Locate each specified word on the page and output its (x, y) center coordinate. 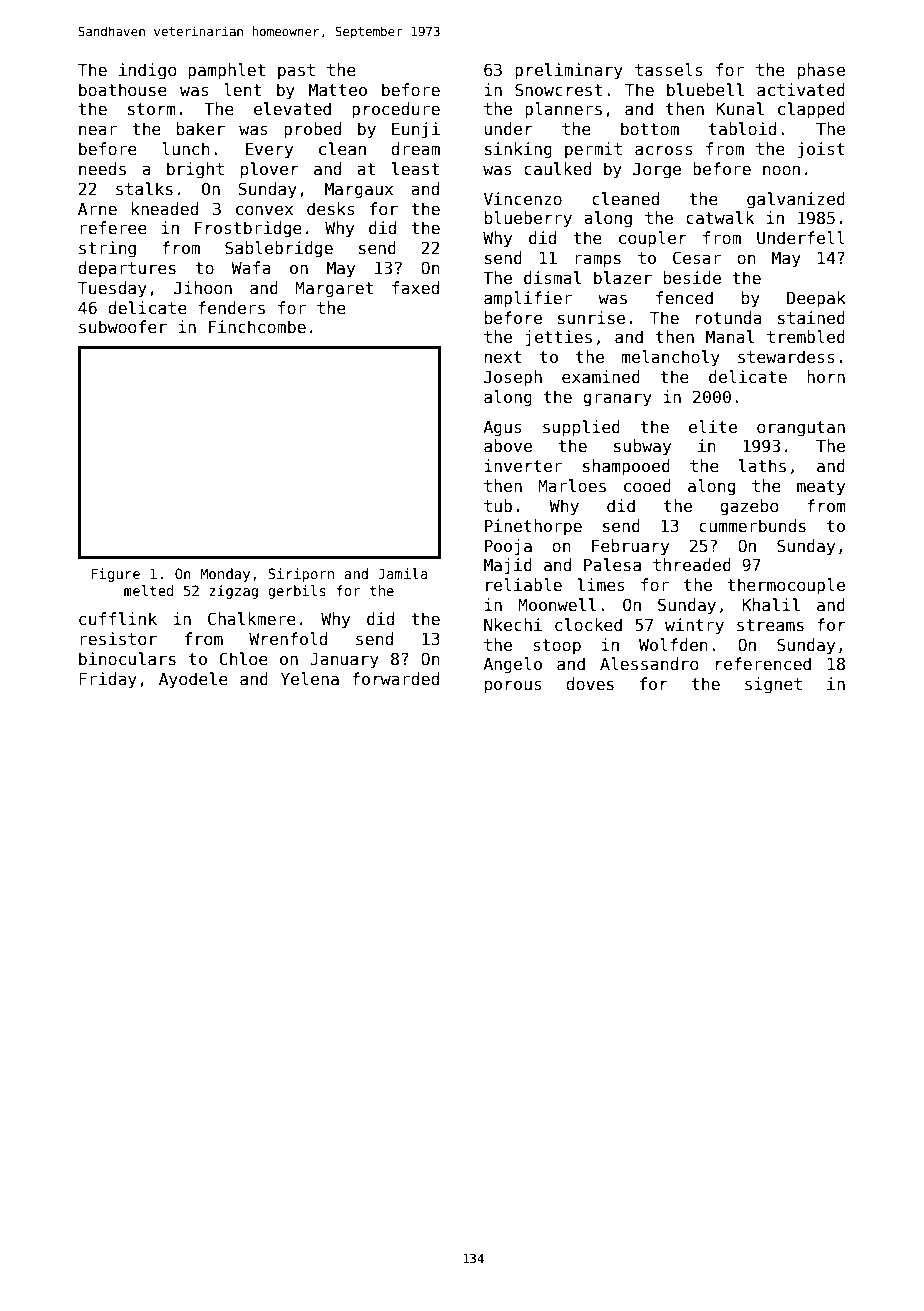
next (503, 357)
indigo (148, 71)
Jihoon (203, 288)
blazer (623, 278)
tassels (669, 70)
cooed (647, 486)
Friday (108, 680)
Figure (115, 575)
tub (498, 506)
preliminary (569, 71)
